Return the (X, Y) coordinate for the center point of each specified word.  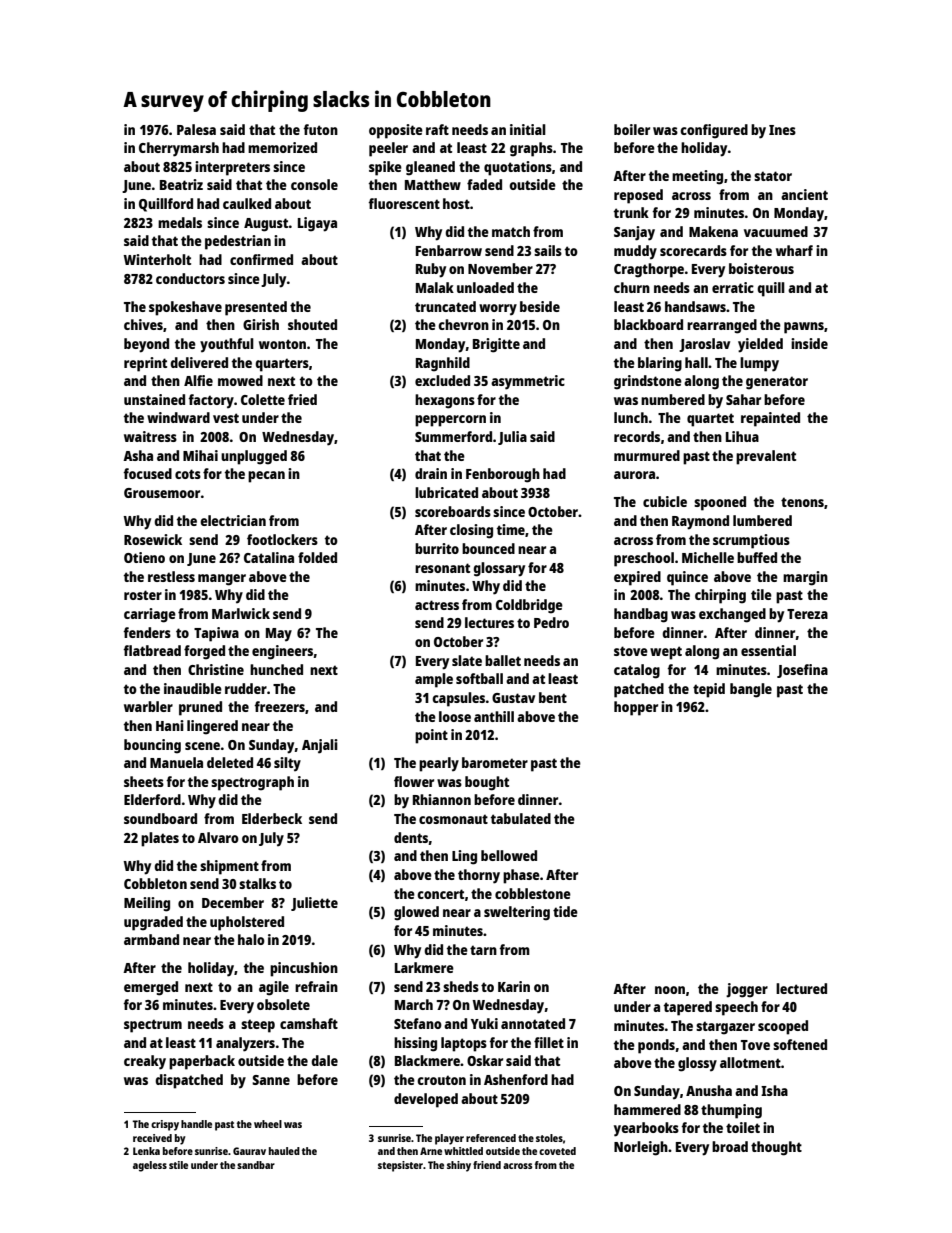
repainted (770, 419)
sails (548, 250)
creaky (145, 1062)
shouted (312, 324)
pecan (266, 477)
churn (632, 287)
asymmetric (528, 382)
